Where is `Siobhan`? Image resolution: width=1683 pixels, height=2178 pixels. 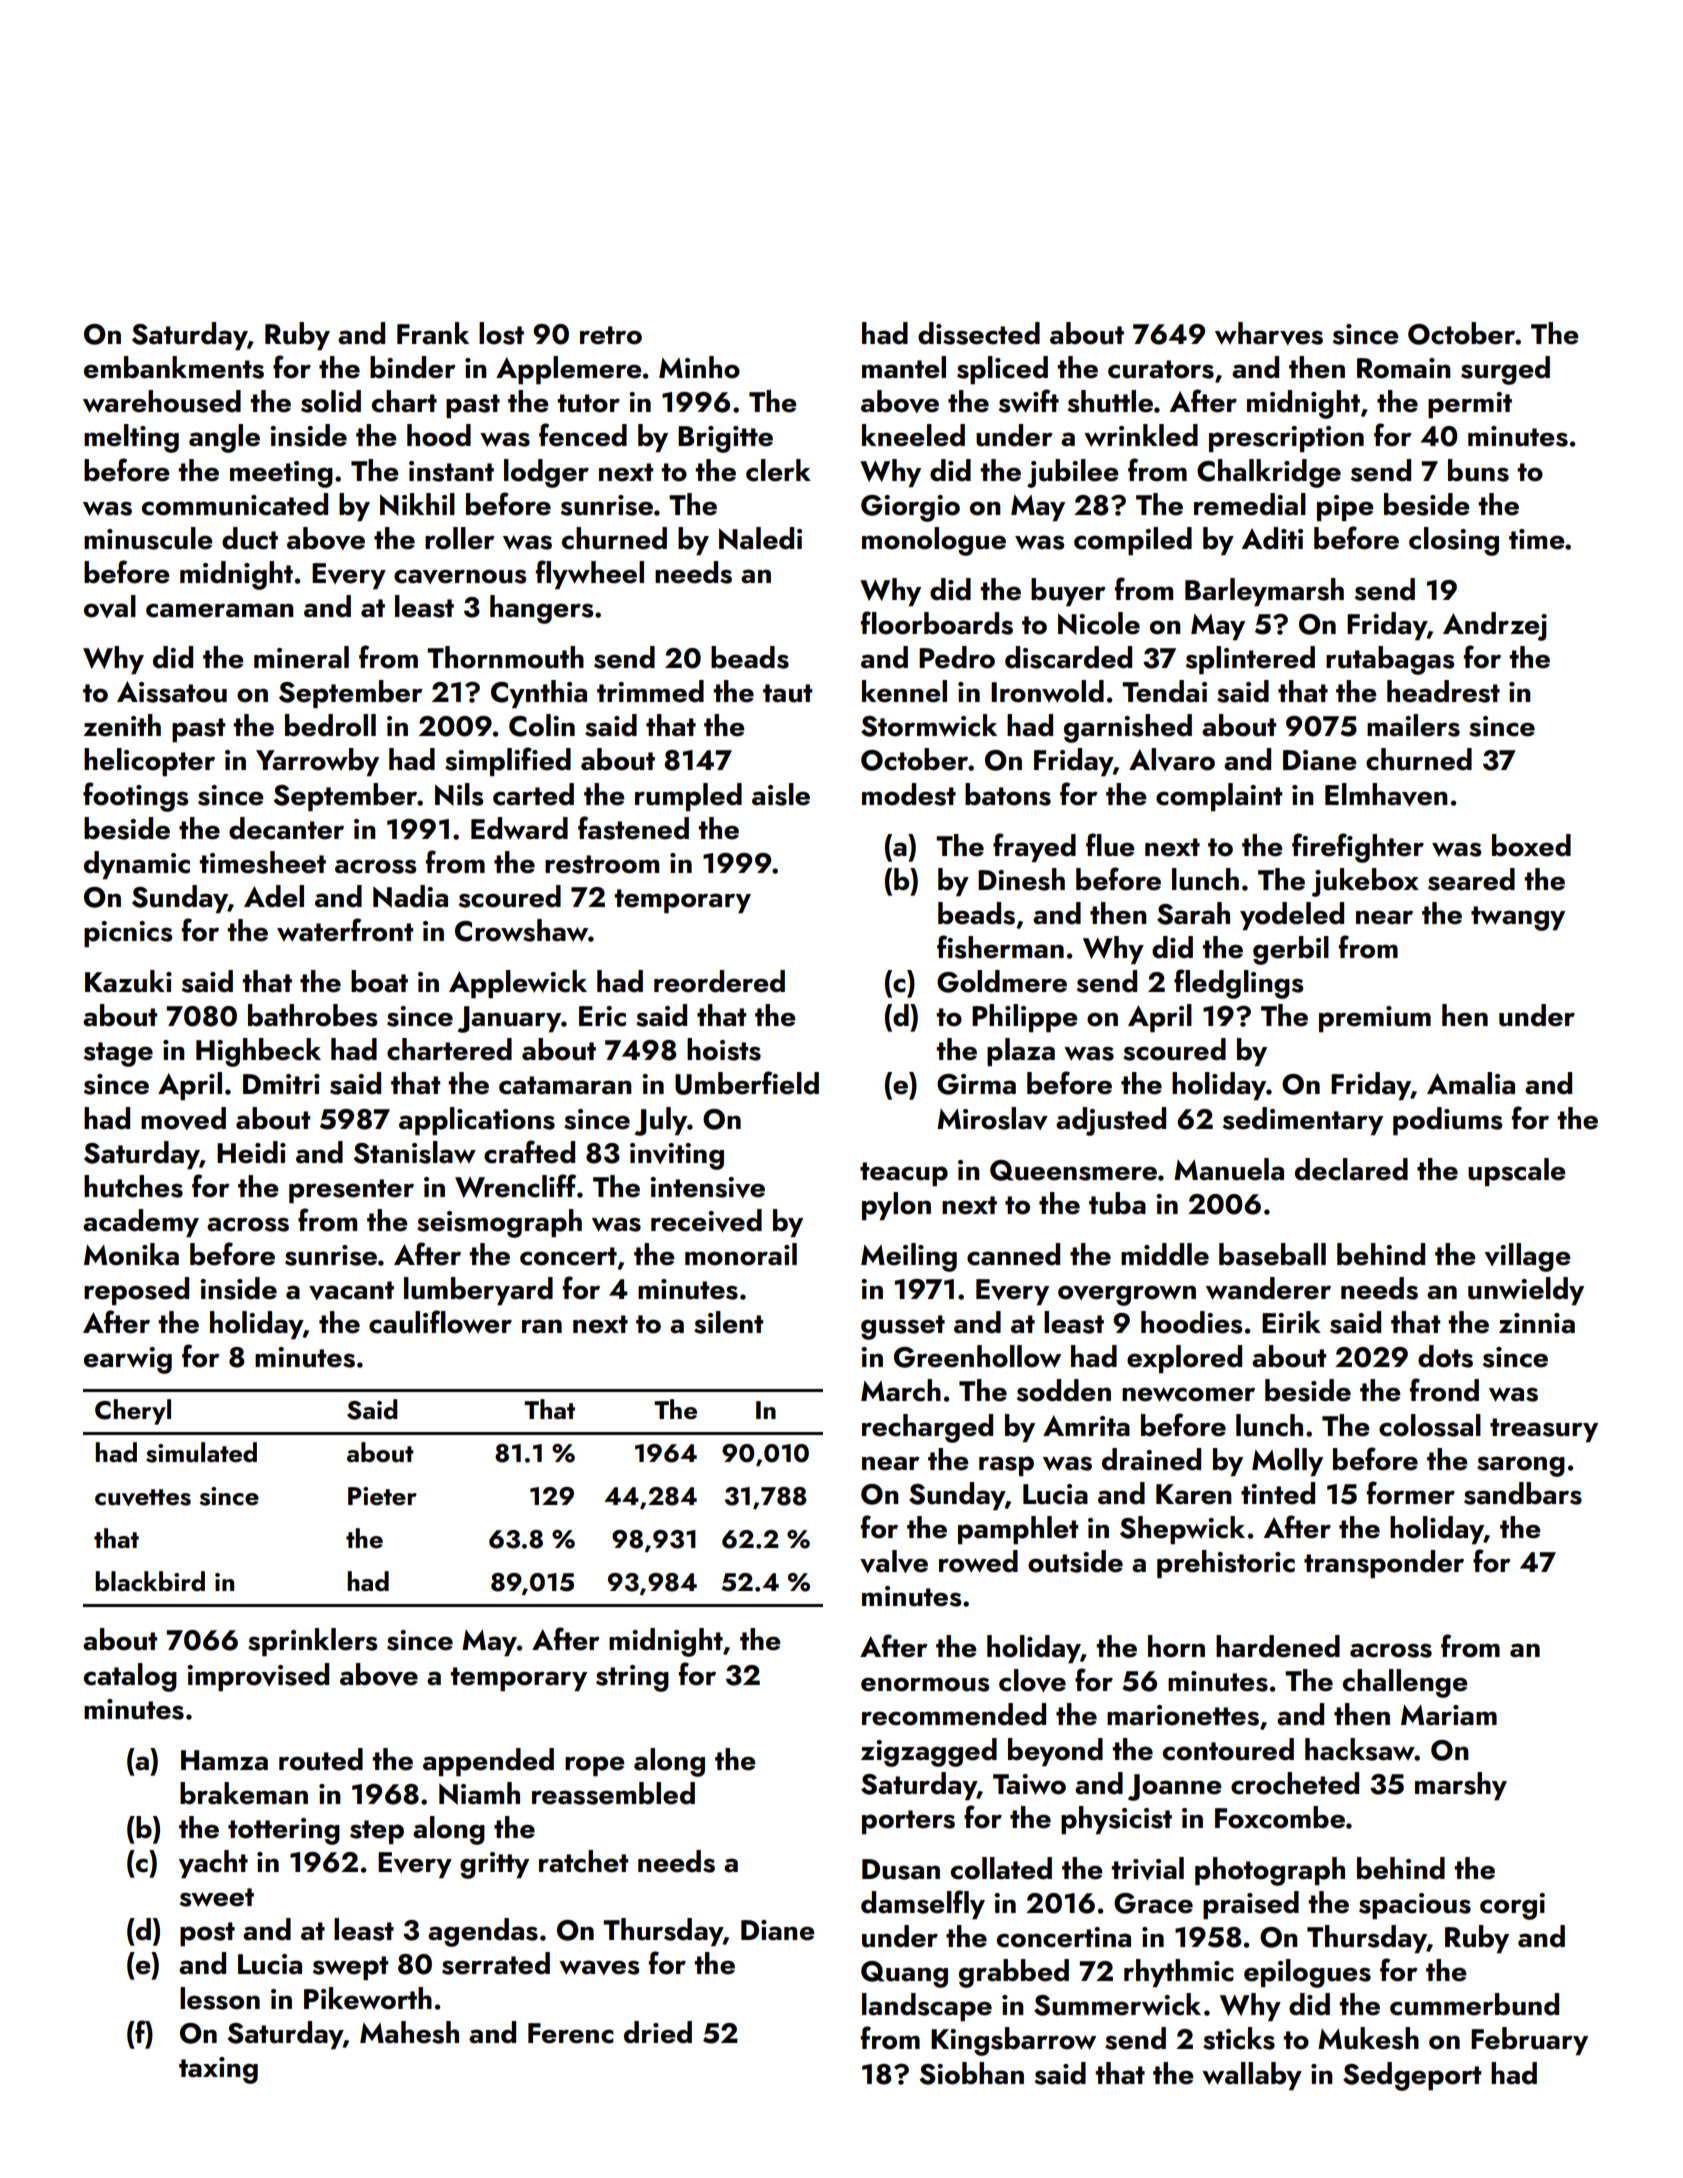 Siobhan is located at coordinates (971, 2073).
